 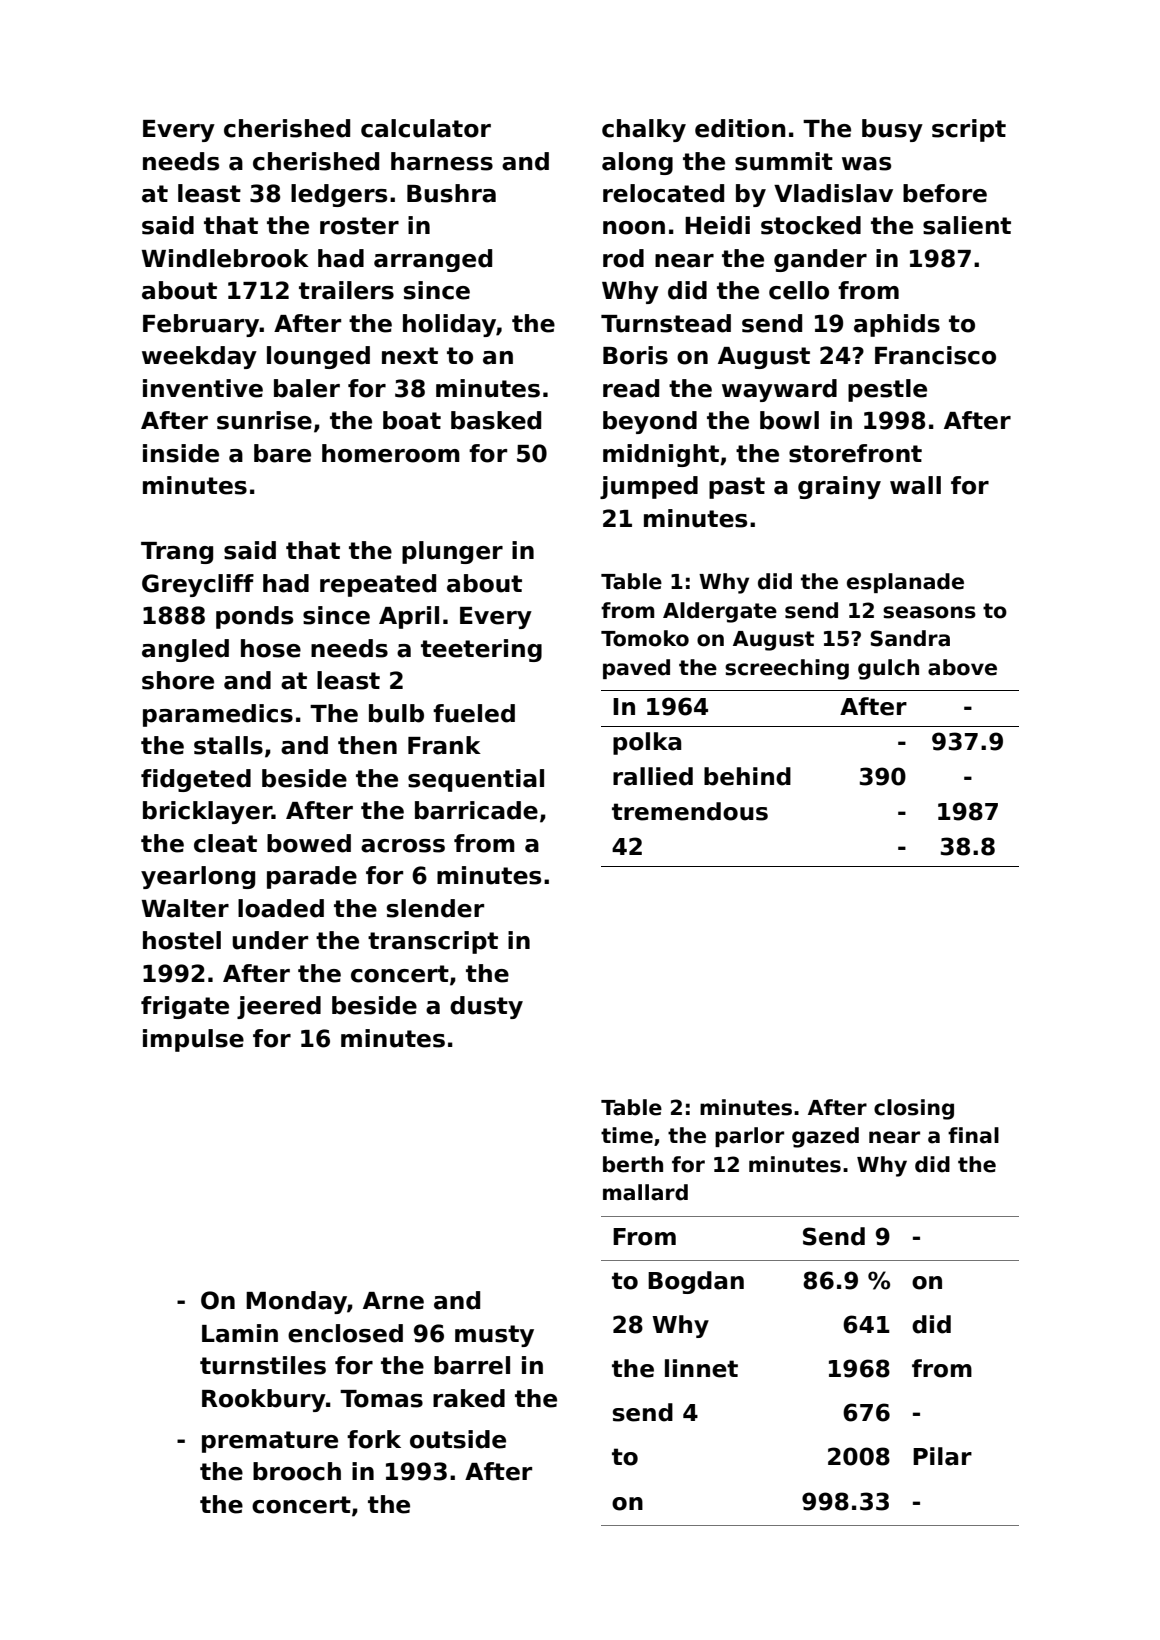 What do you see at coordinates (747, 776) in the document?
I see `behind` at bounding box center [747, 776].
